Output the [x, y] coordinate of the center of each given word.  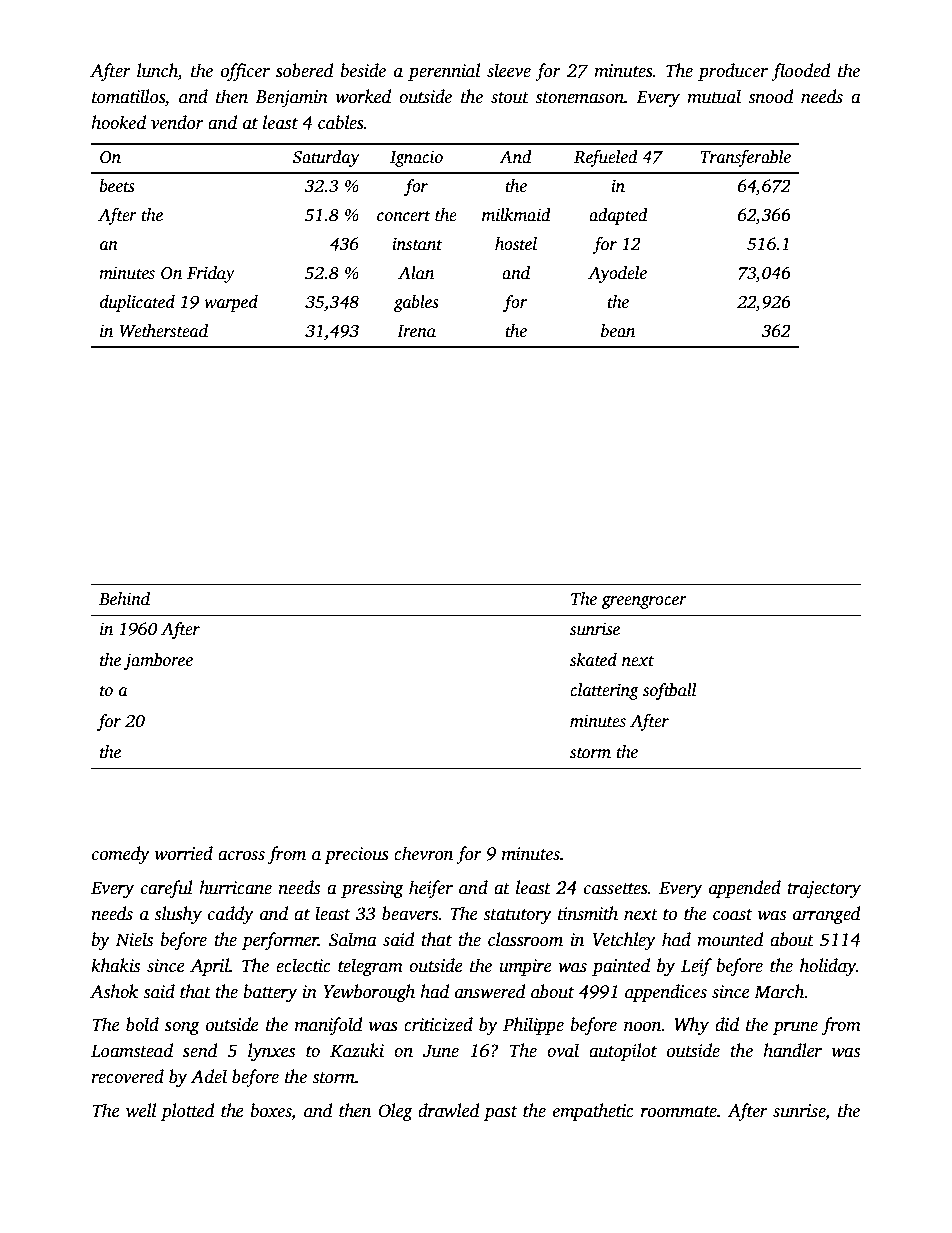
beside [363, 70]
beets [117, 186]
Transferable [745, 158]
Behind [124, 599]
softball [669, 691]
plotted [188, 1112]
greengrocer [644, 602]
